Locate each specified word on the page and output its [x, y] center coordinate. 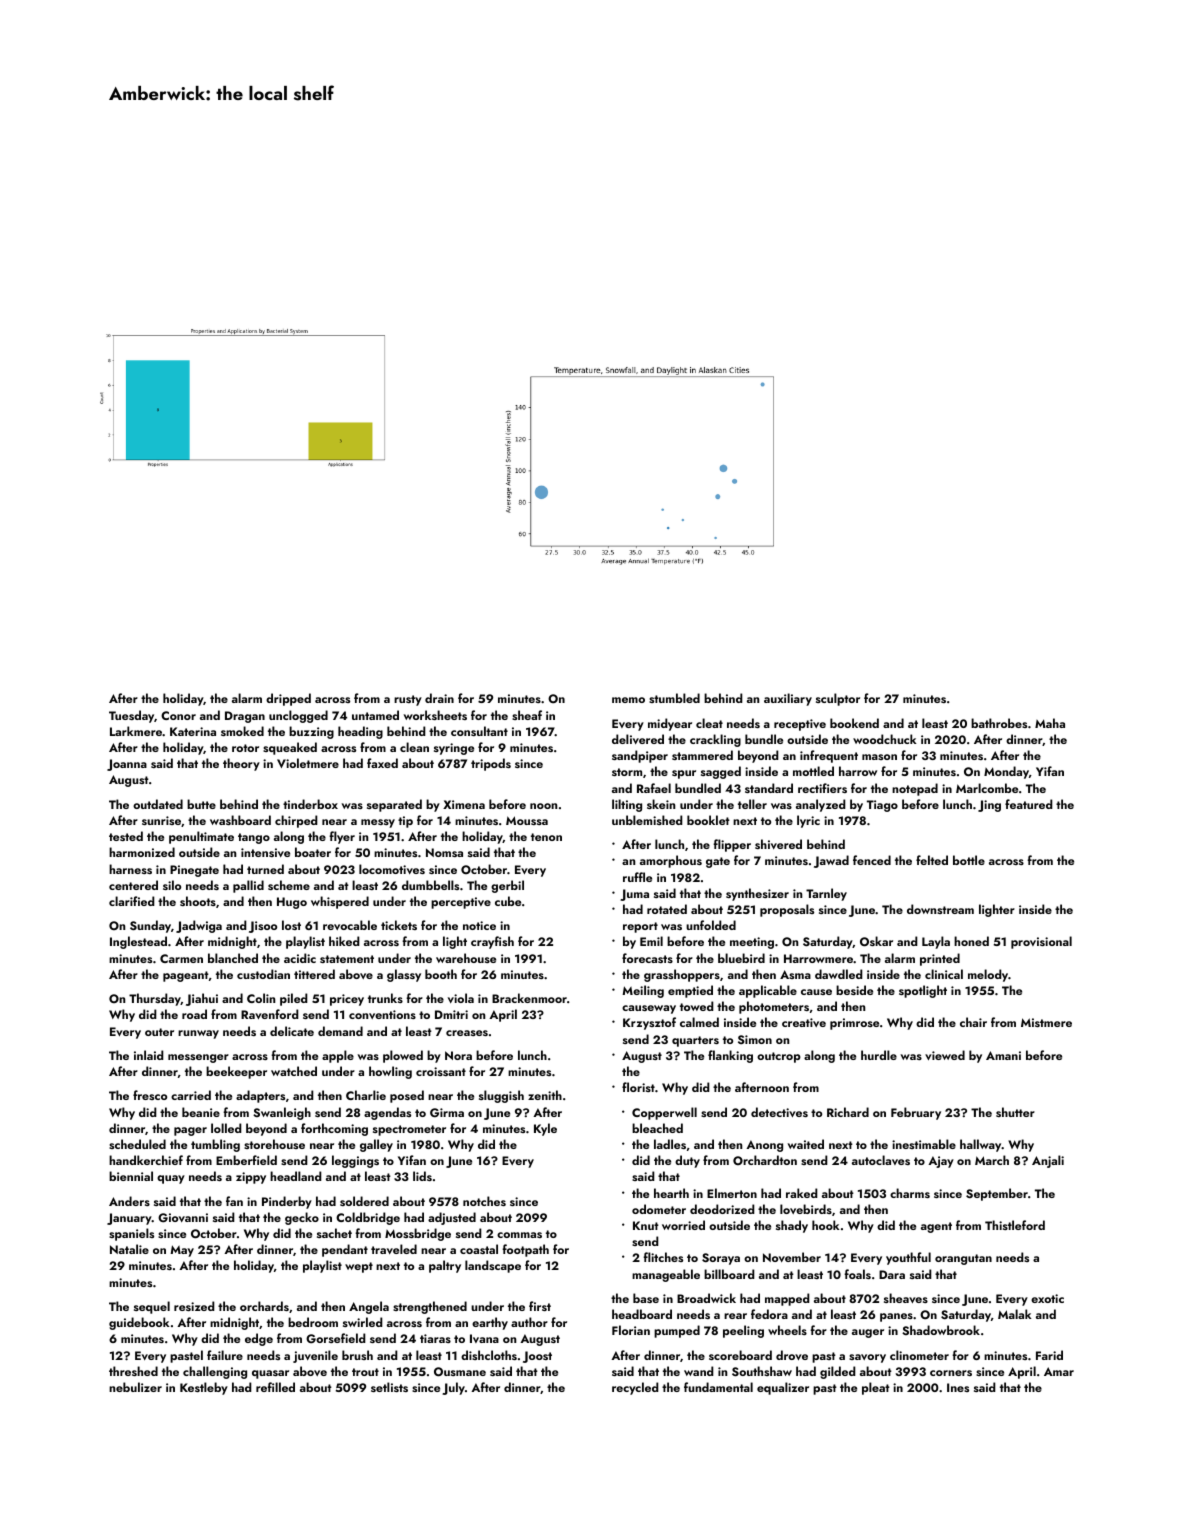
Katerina [193, 731]
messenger [198, 1058]
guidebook [139, 1323]
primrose [854, 1024]
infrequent [829, 756]
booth [441, 974]
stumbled [674, 698]
